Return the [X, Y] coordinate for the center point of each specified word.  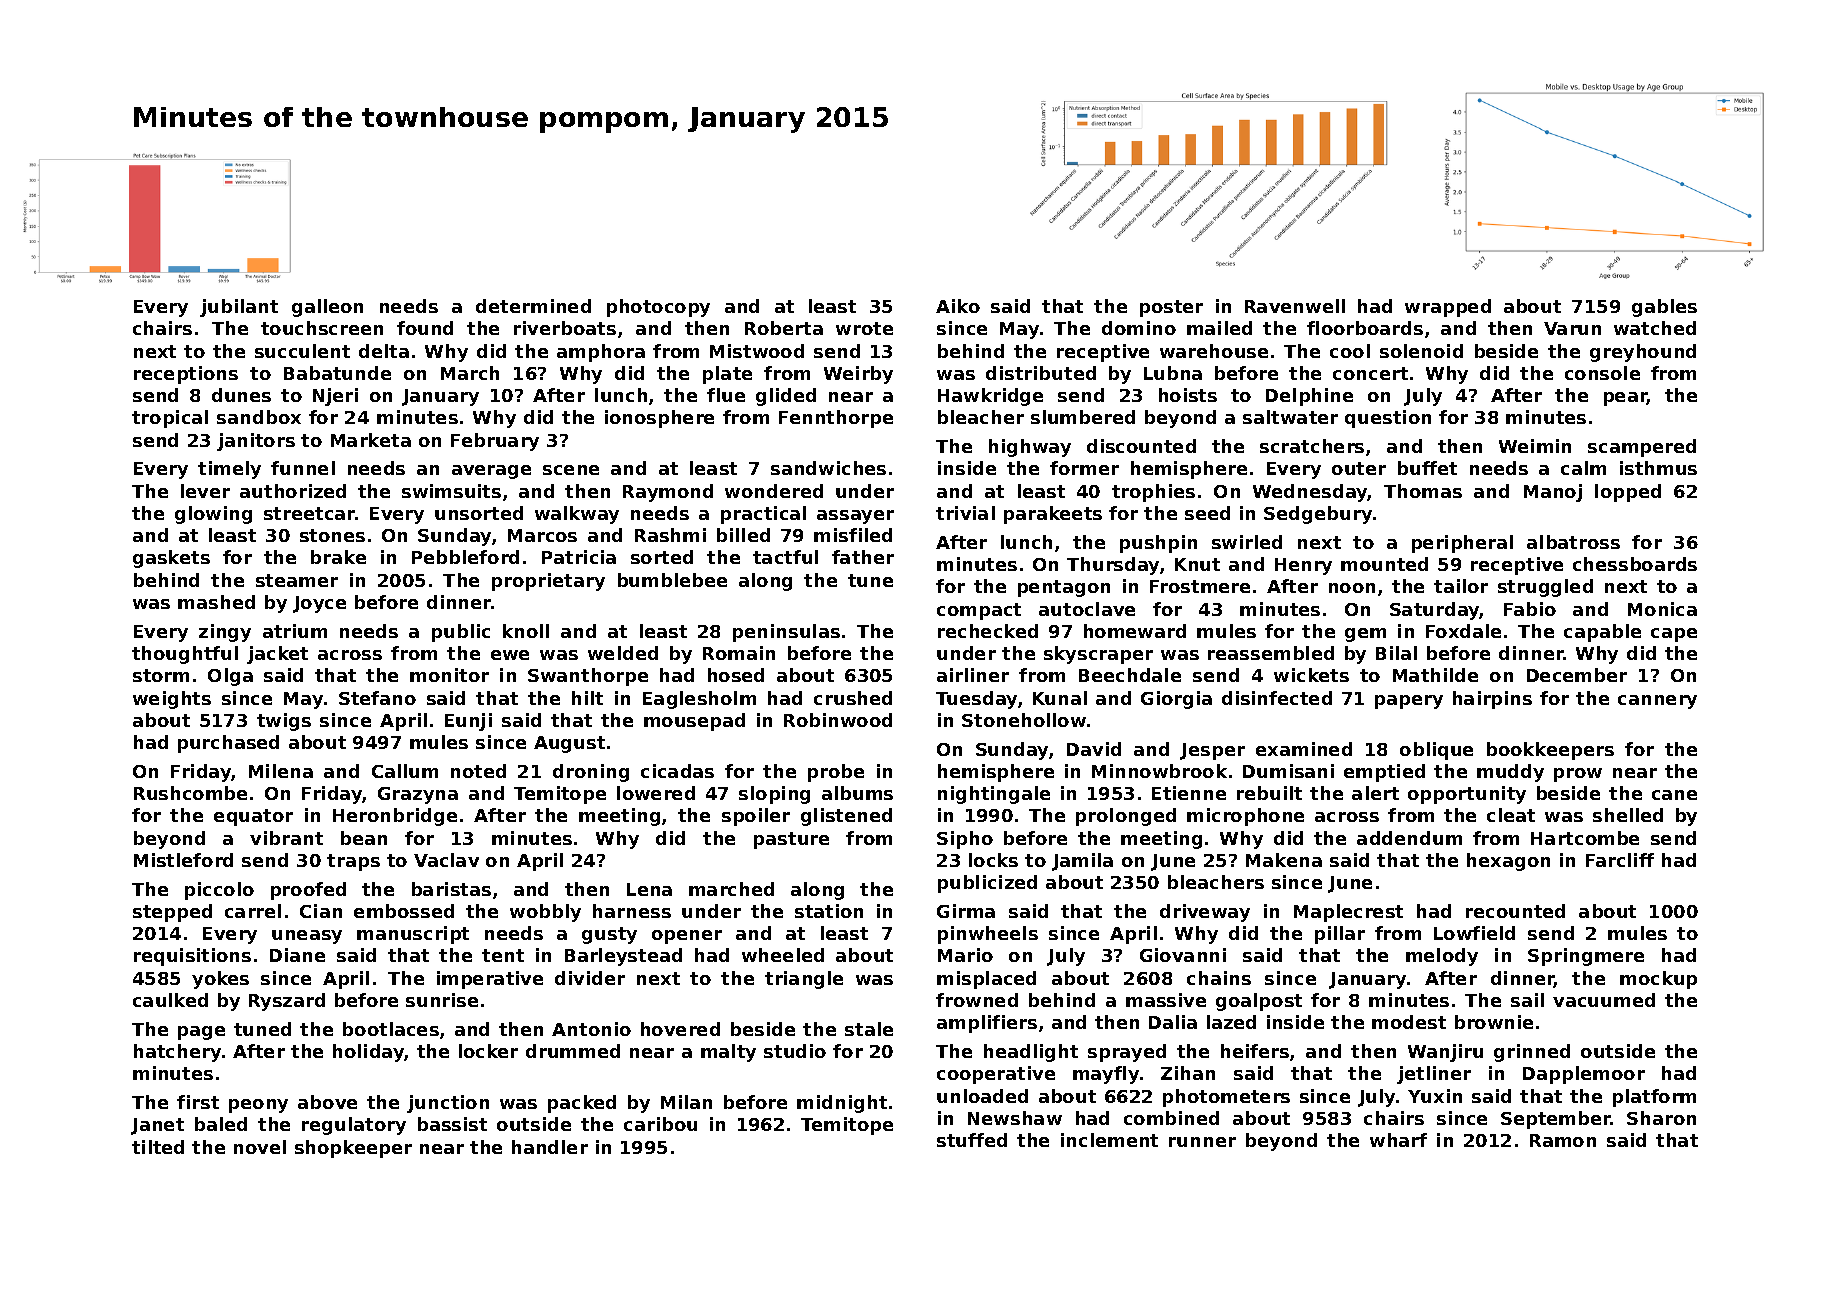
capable [1602, 633]
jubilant [239, 308]
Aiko [958, 306]
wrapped [1448, 308]
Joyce [319, 604]
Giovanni [1183, 955]
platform [1654, 1098]
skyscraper [1098, 655]
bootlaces [391, 1029]
